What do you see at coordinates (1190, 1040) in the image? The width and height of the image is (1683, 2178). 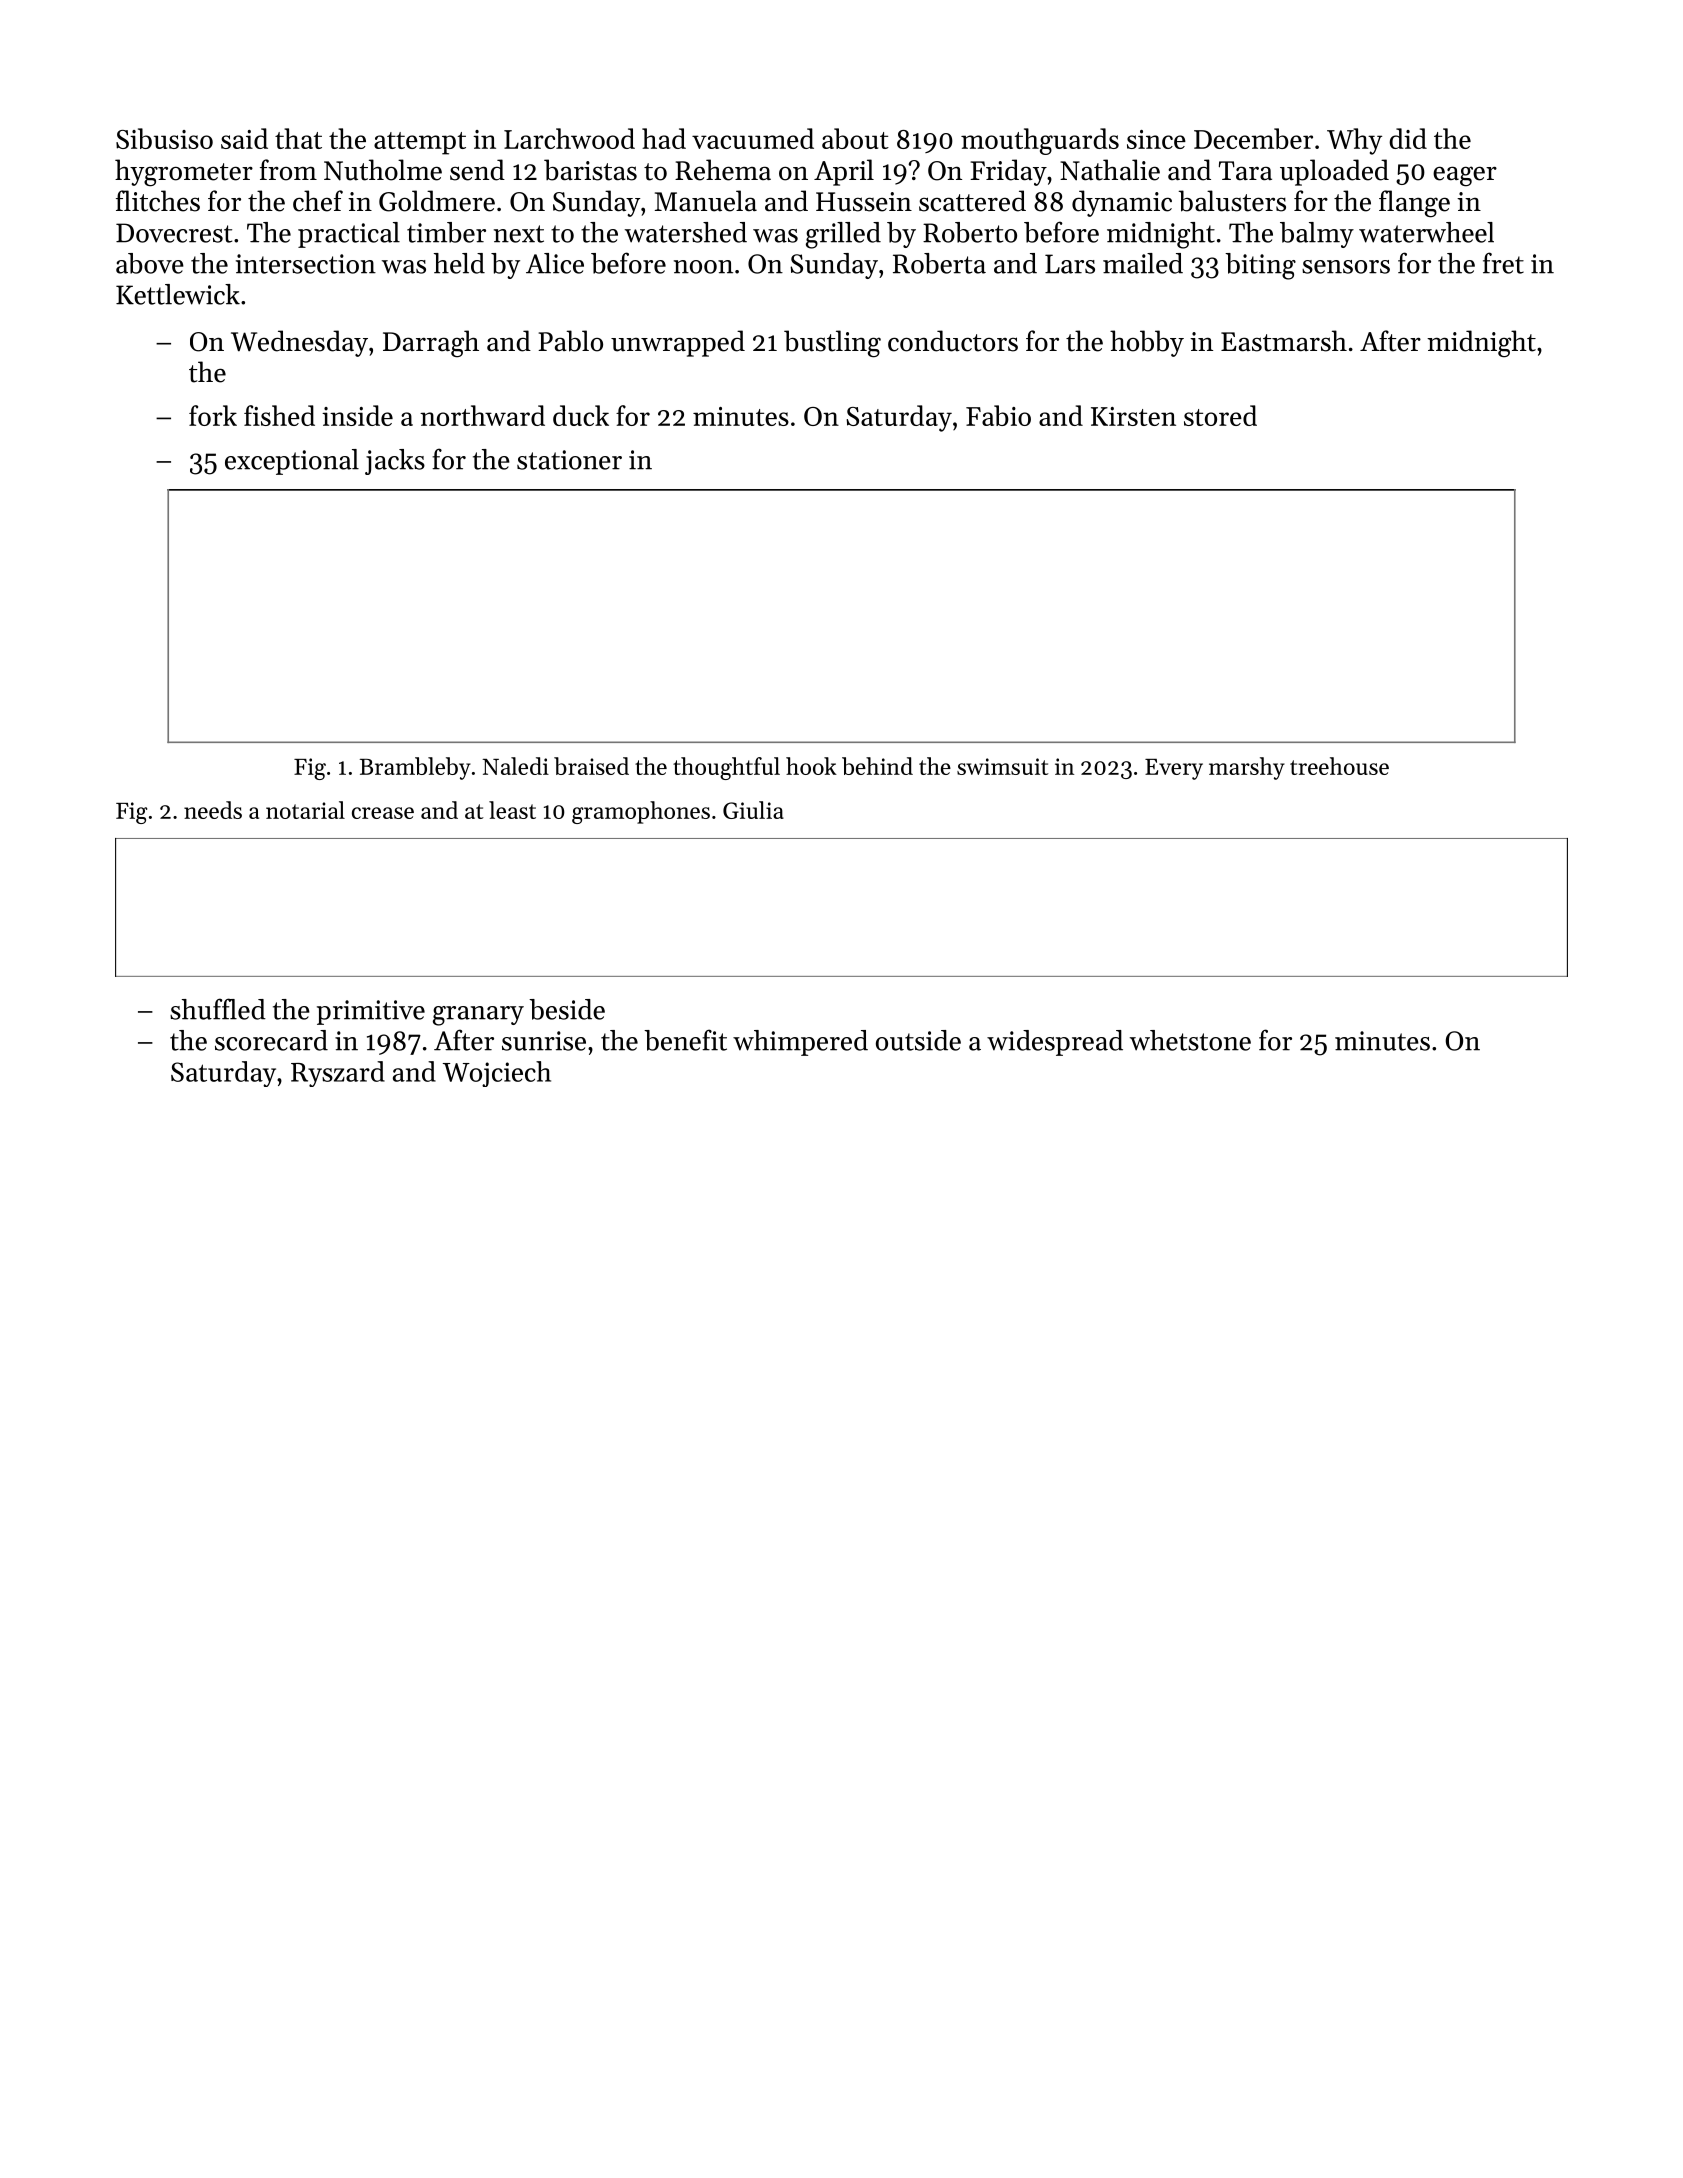 I see `whetstone` at bounding box center [1190, 1040].
